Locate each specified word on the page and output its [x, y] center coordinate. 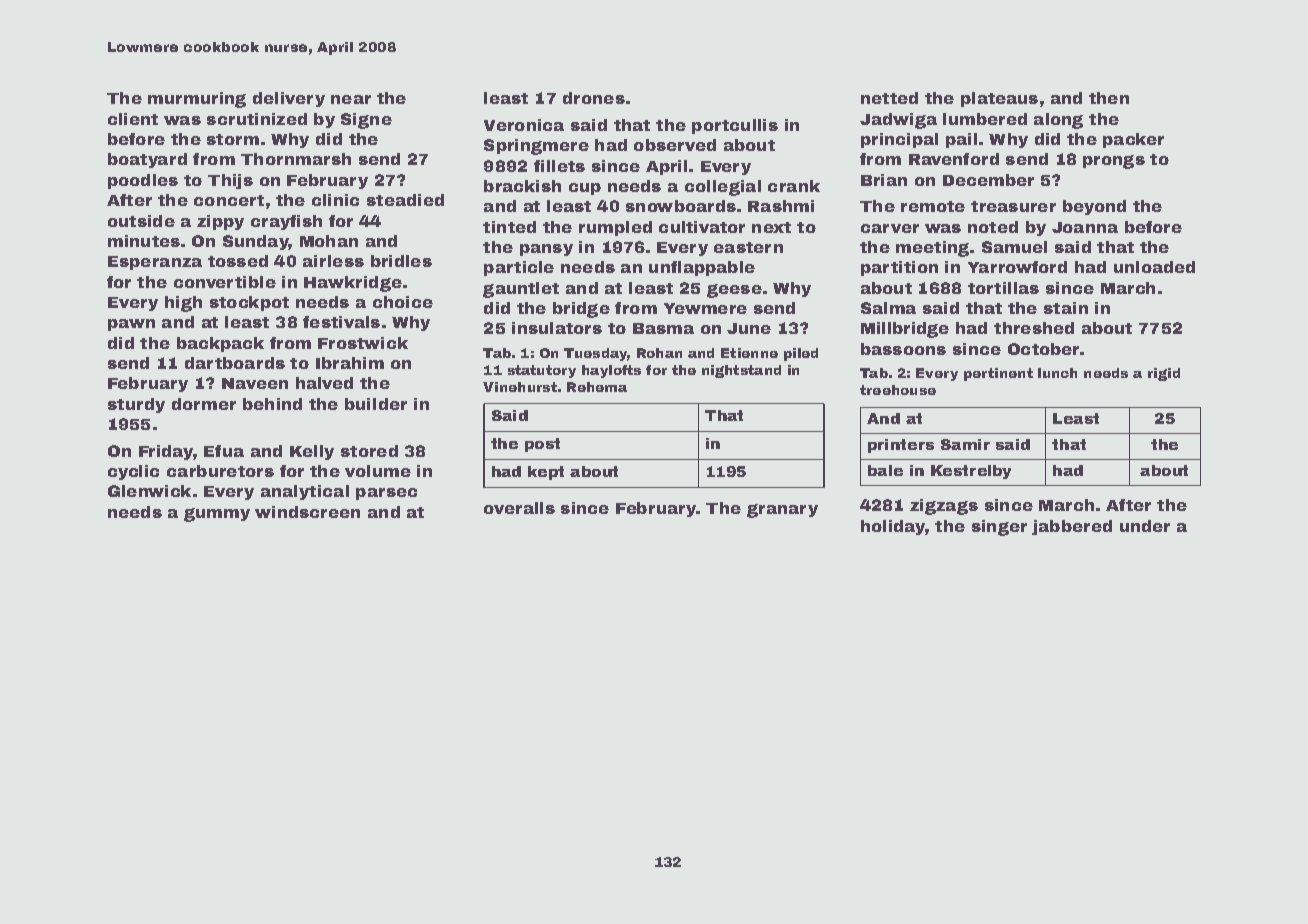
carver [890, 228]
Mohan [329, 241]
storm [233, 139]
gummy [217, 515]
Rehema [597, 387]
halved [324, 383]
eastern [748, 247]
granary [782, 511]
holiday [893, 527]
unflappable [702, 268]
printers [901, 446]
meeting [932, 249]
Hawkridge [353, 284]
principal [899, 140]
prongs [1114, 162]
